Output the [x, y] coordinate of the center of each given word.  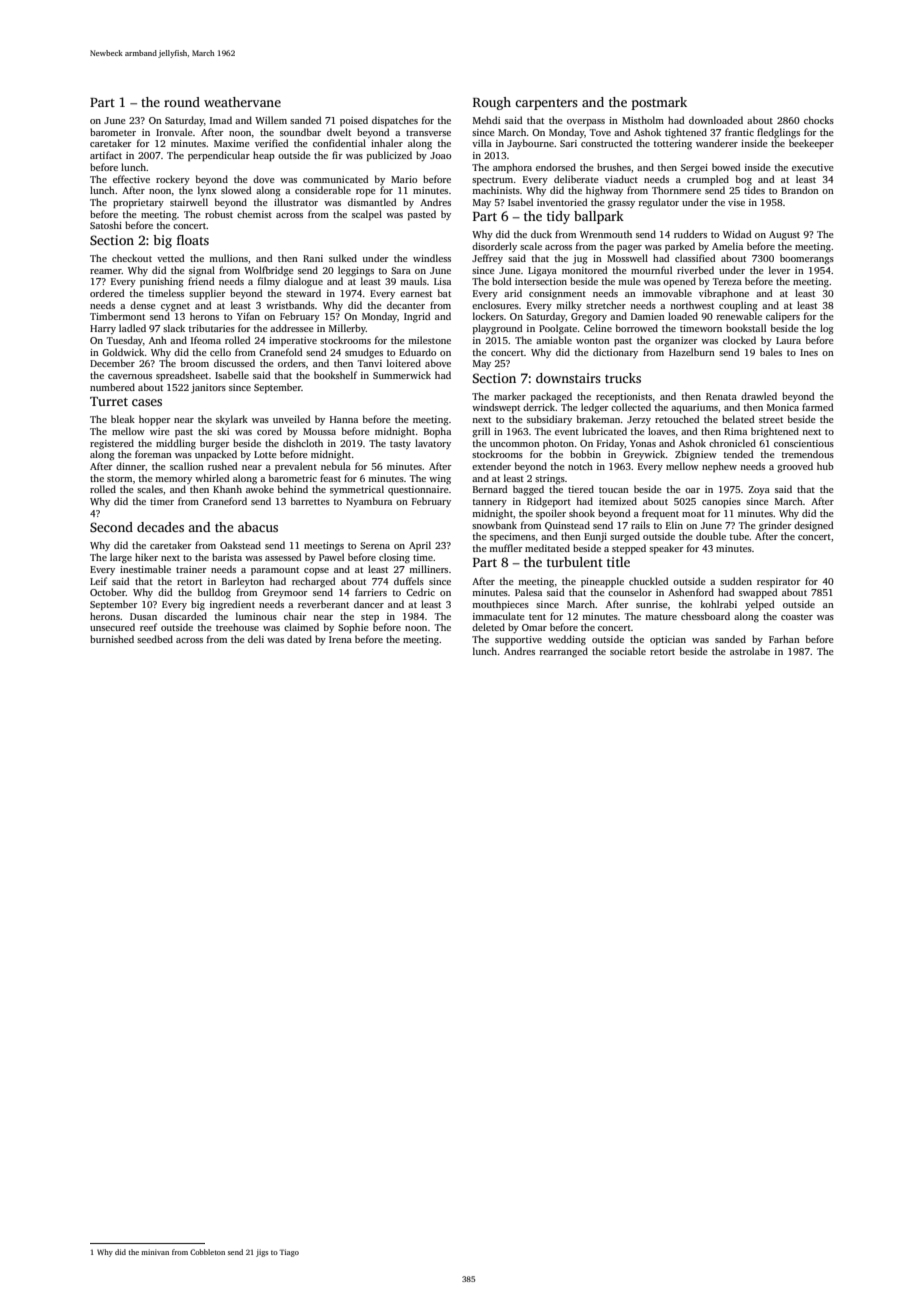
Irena [340, 639]
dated [299, 639]
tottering [673, 145]
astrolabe [750, 651]
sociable [628, 651]
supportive [518, 640]
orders [292, 363]
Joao [440, 155]
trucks [623, 378]
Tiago [289, 1253]
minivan [155, 1252]
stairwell [189, 202]
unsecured [112, 627]
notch [580, 466]
